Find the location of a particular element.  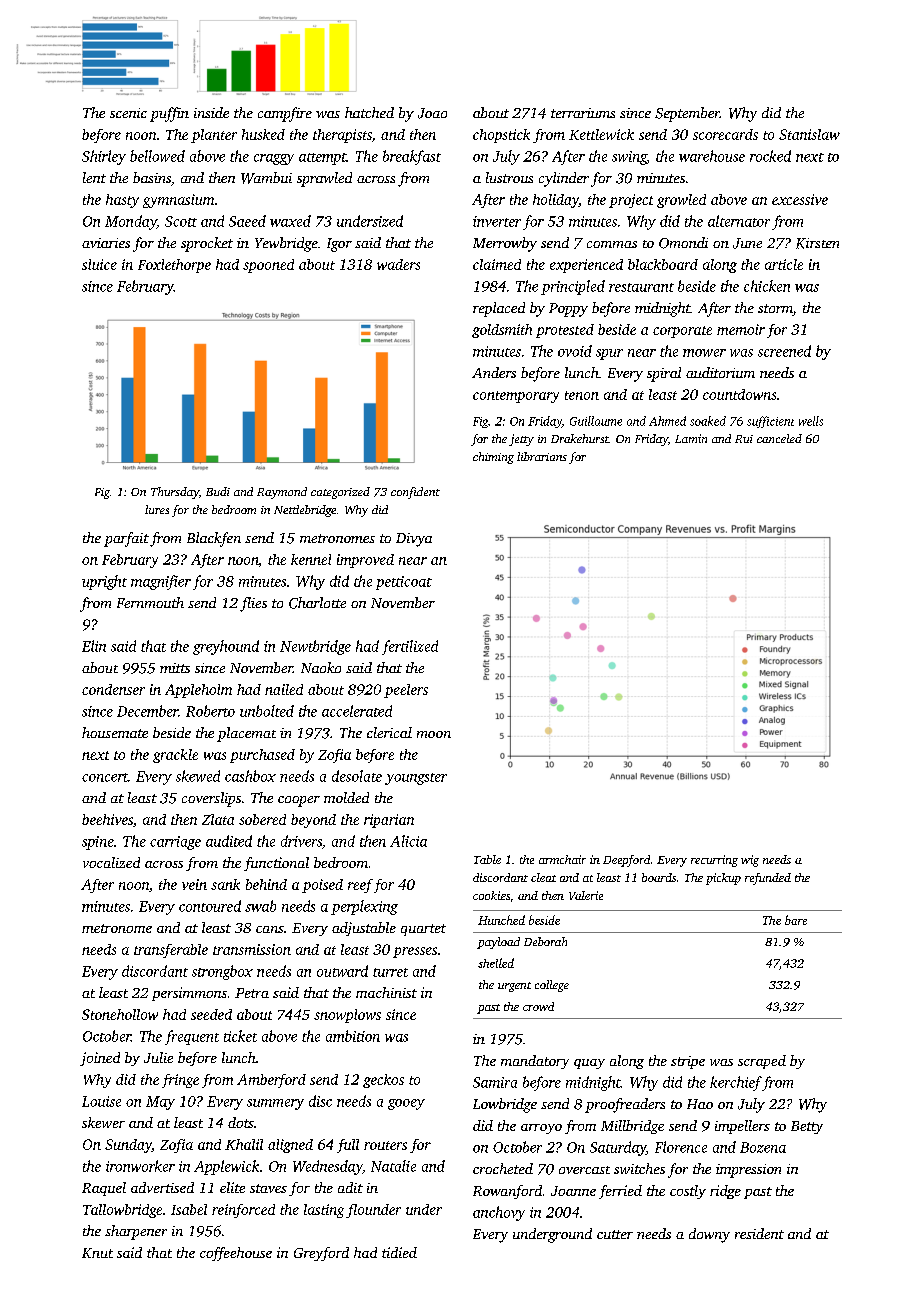

fringe is located at coordinates (180, 1081).
